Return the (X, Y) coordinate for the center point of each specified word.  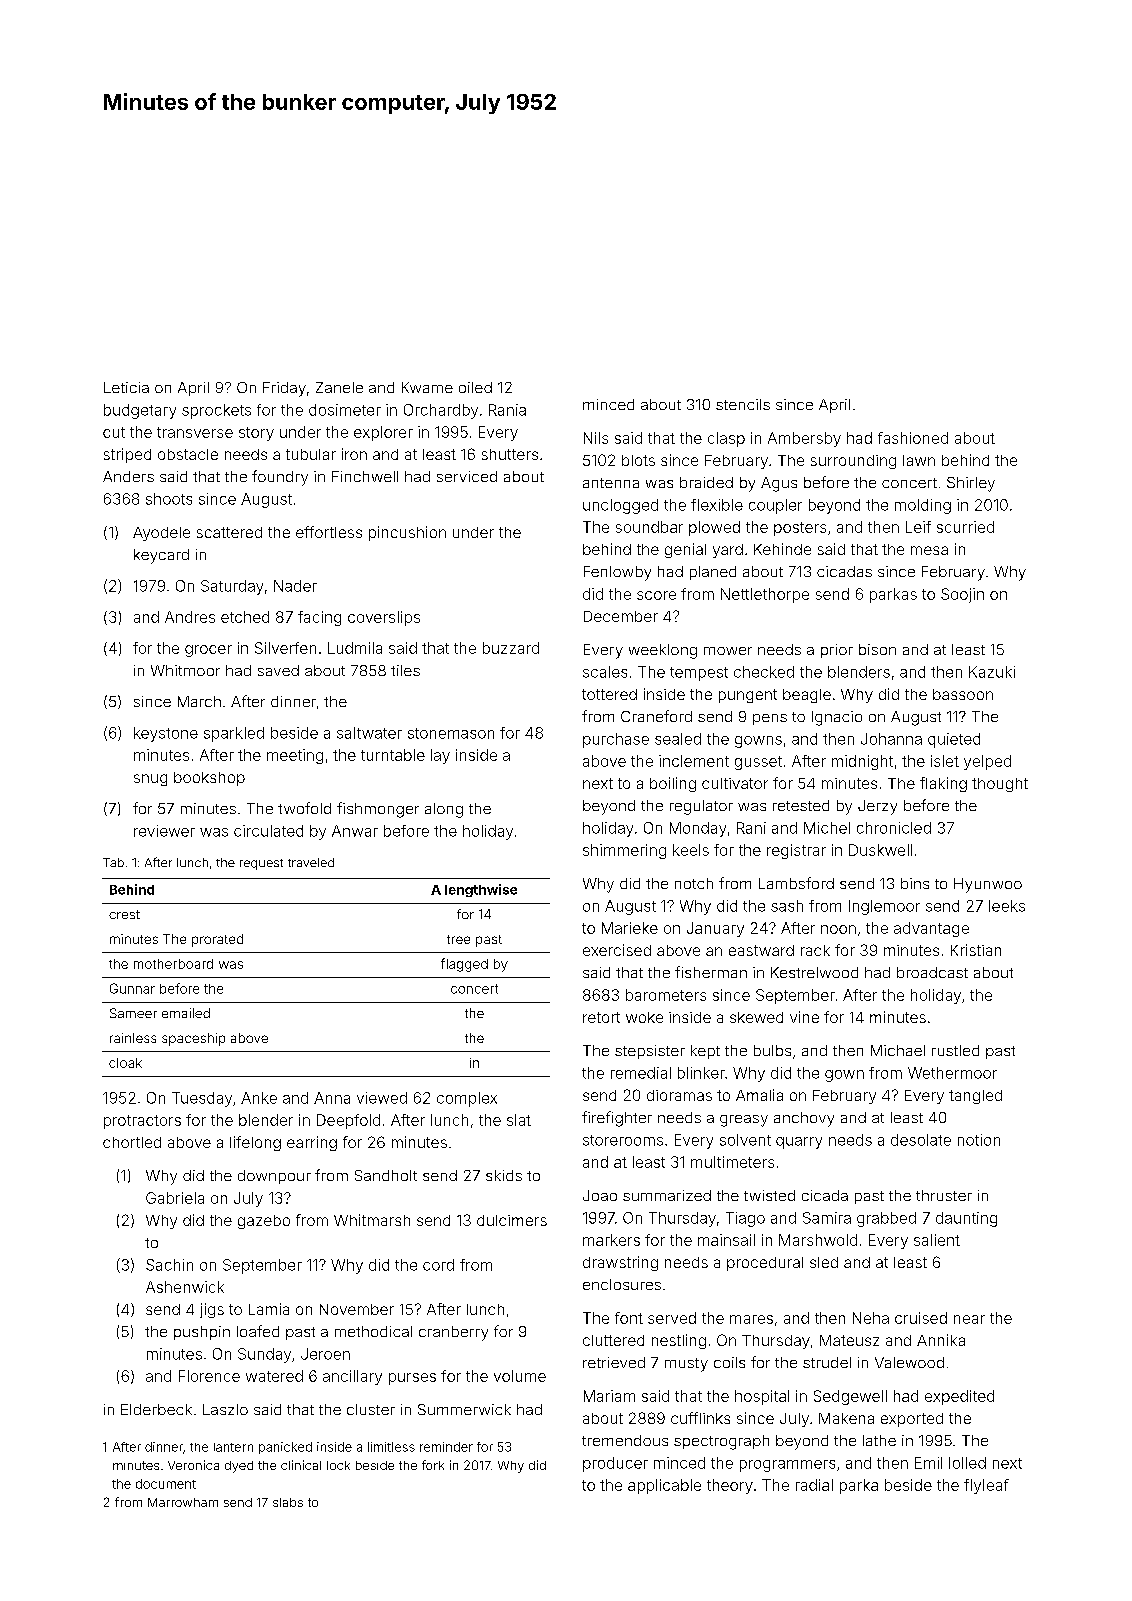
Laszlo (225, 1409)
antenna (611, 483)
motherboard (173, 964)
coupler (775, 506)
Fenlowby (617, 573)
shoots (169, 499)
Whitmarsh (372, 1220)
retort (601, 1017)
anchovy (804, 1119)
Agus (779, 484)
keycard (161, 556)
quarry (799, 1143)
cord (438, 1265)
